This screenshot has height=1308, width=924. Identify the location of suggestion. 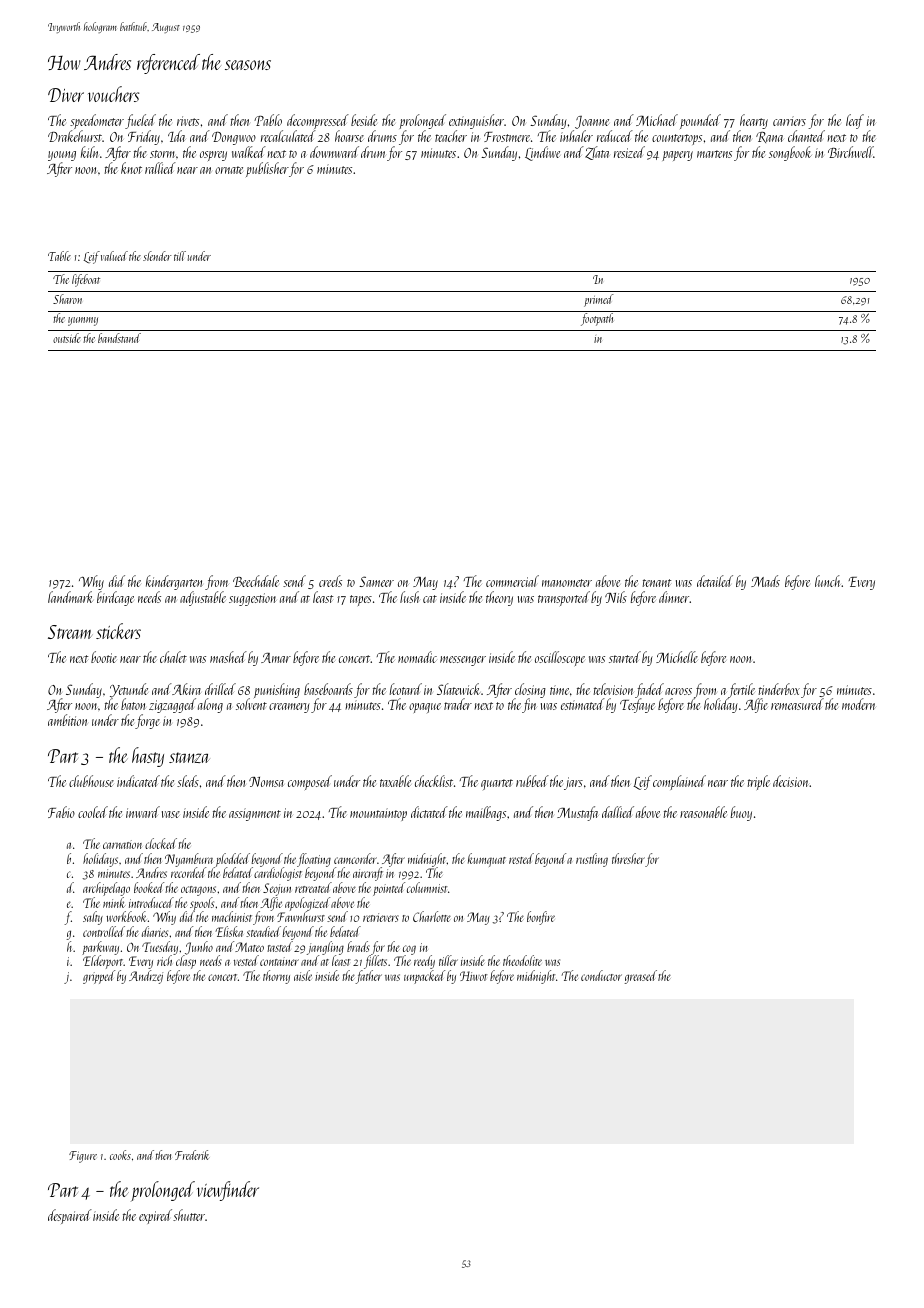
(252, 599).
